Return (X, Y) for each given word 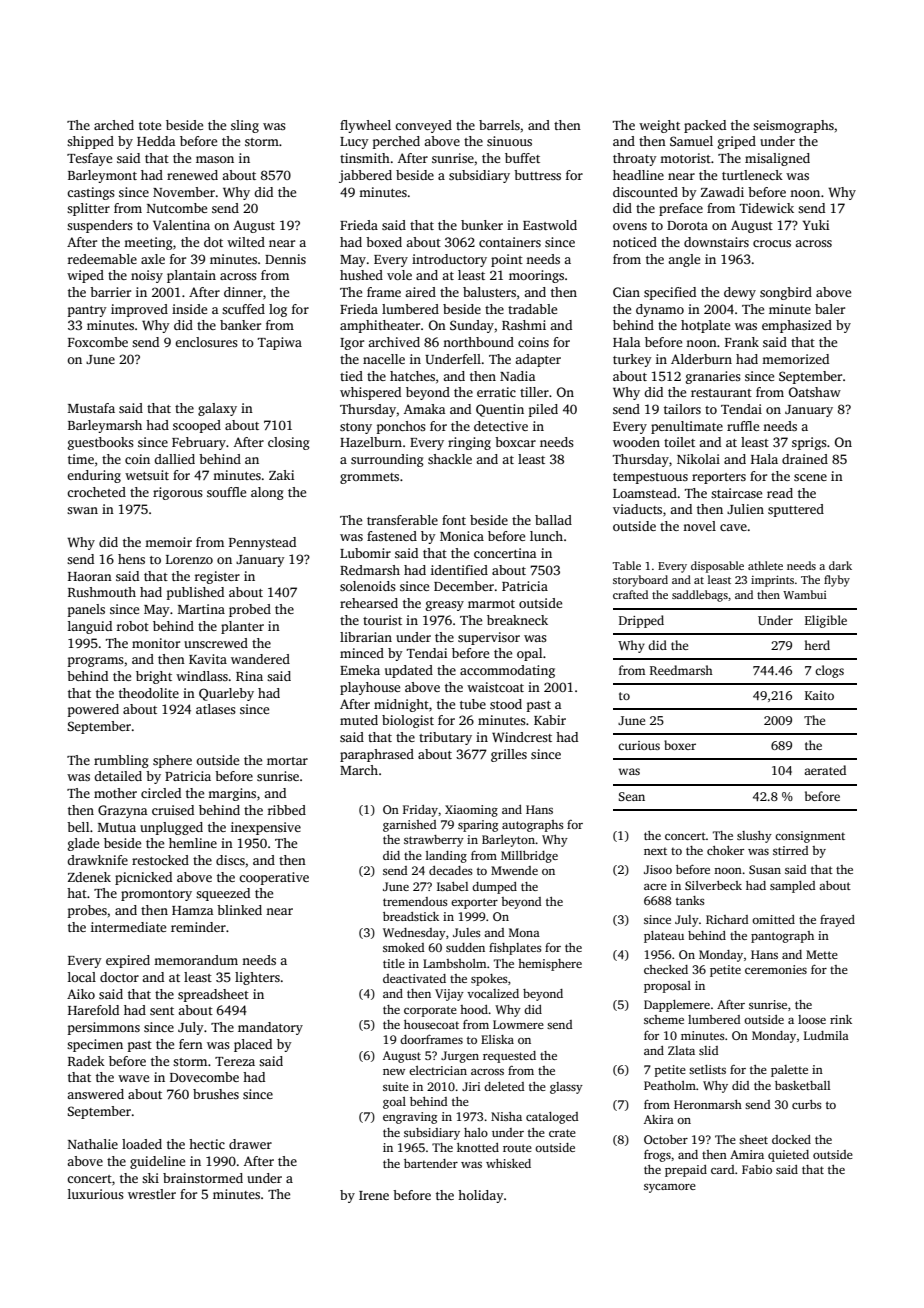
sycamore (670, 1188)
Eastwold (550, 225)
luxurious (96, 1194)
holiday (481, 1196)
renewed (192, 175)
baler (830, 309)
